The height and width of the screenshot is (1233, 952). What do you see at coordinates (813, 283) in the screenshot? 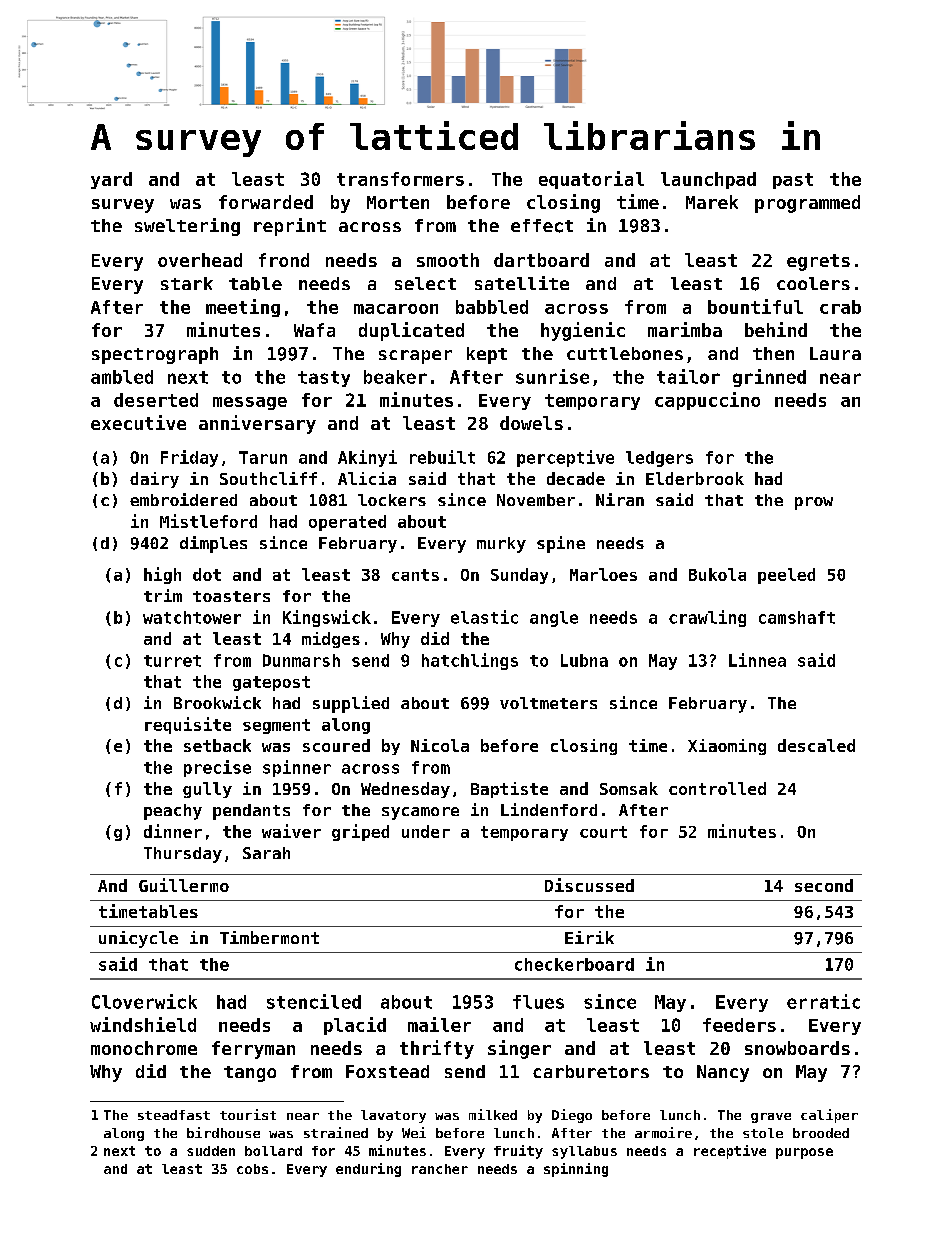
I see `coolers` at bounding box center [813, 283].
